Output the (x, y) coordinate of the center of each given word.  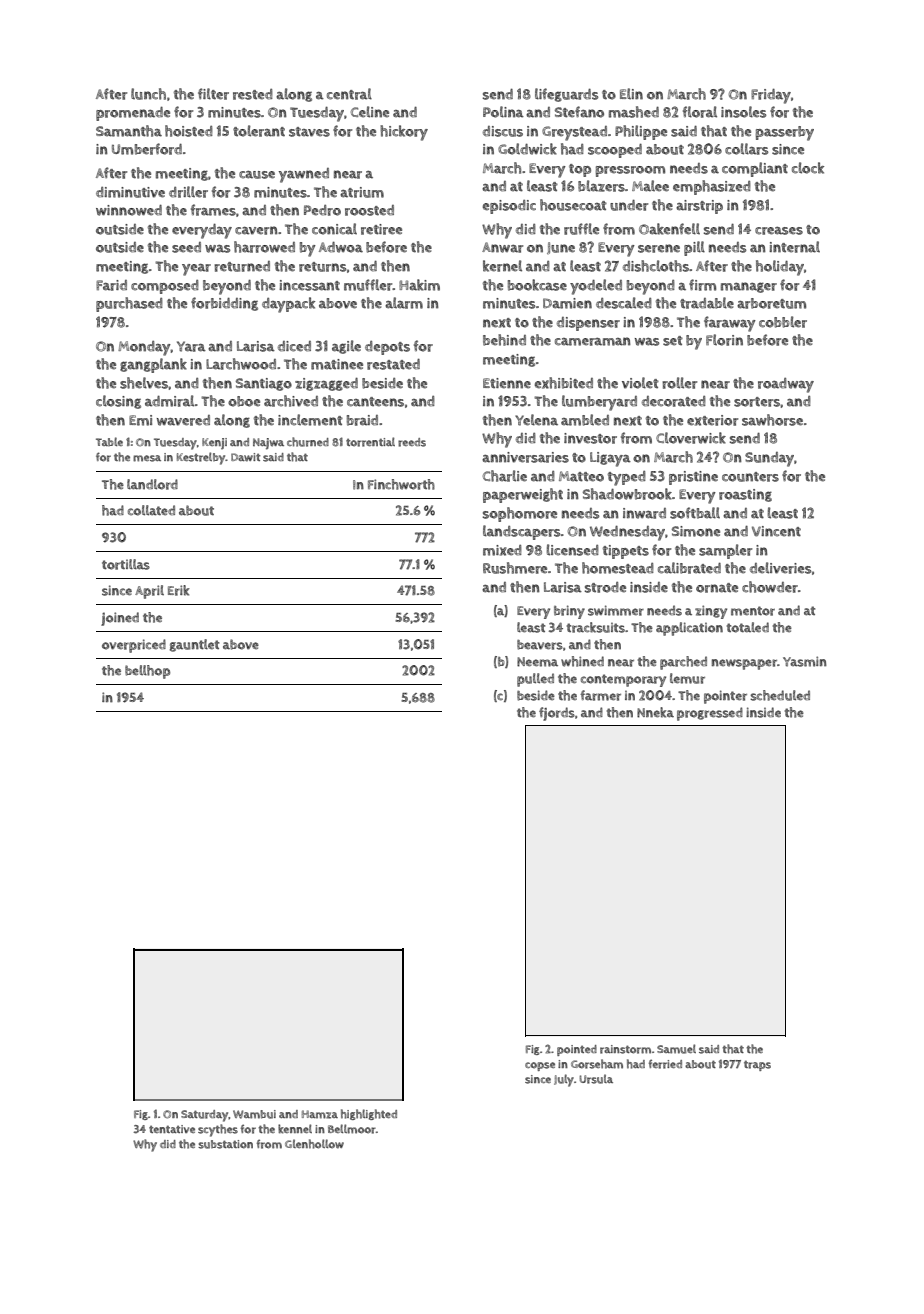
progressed (710, 714)
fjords (557, 714)
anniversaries (525, 457)
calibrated (689, 568)
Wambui (254, 1114)
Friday (771, 96)
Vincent (776, 531)
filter (213, 94)
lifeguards (566, 95)
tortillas (126, 564)
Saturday (204, 1116)
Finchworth (401, 484)
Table (109, 441)
